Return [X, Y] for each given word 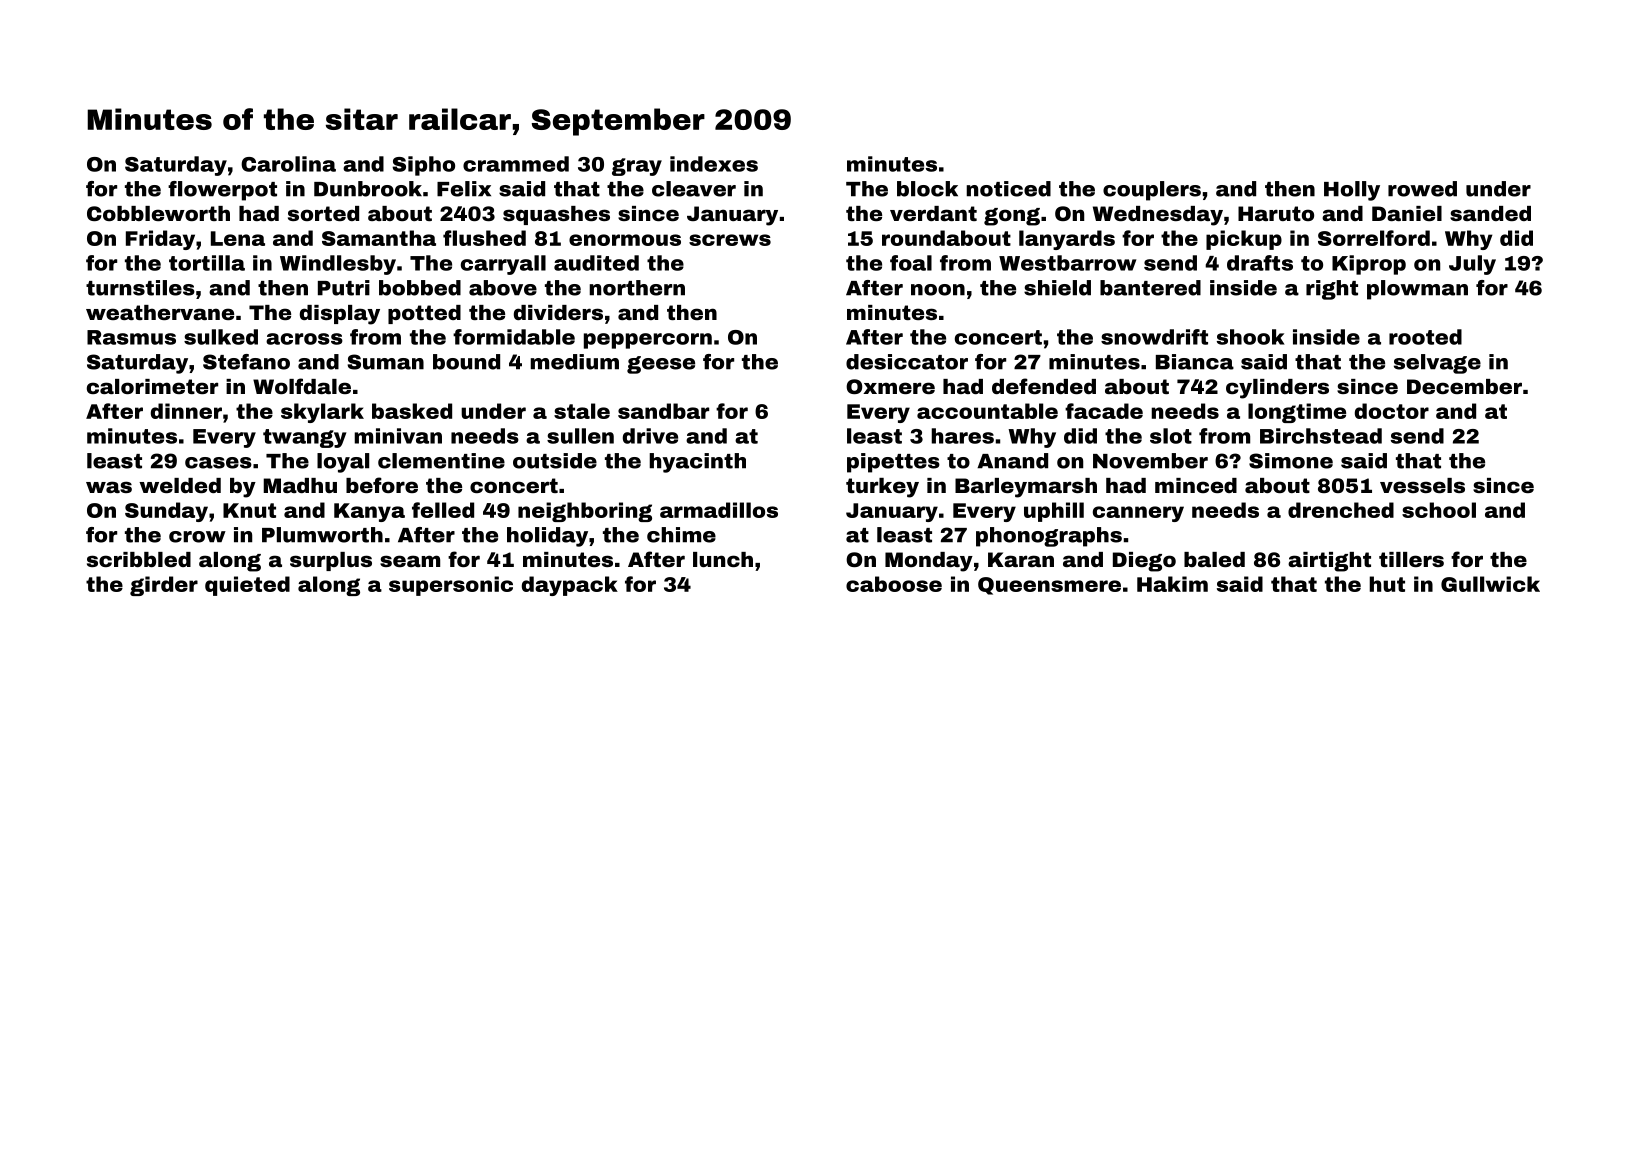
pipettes [893, 463]
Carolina [288, 164]
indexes [714, 164]
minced [1196, 485]
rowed [1422, 189]
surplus [331, 561]
